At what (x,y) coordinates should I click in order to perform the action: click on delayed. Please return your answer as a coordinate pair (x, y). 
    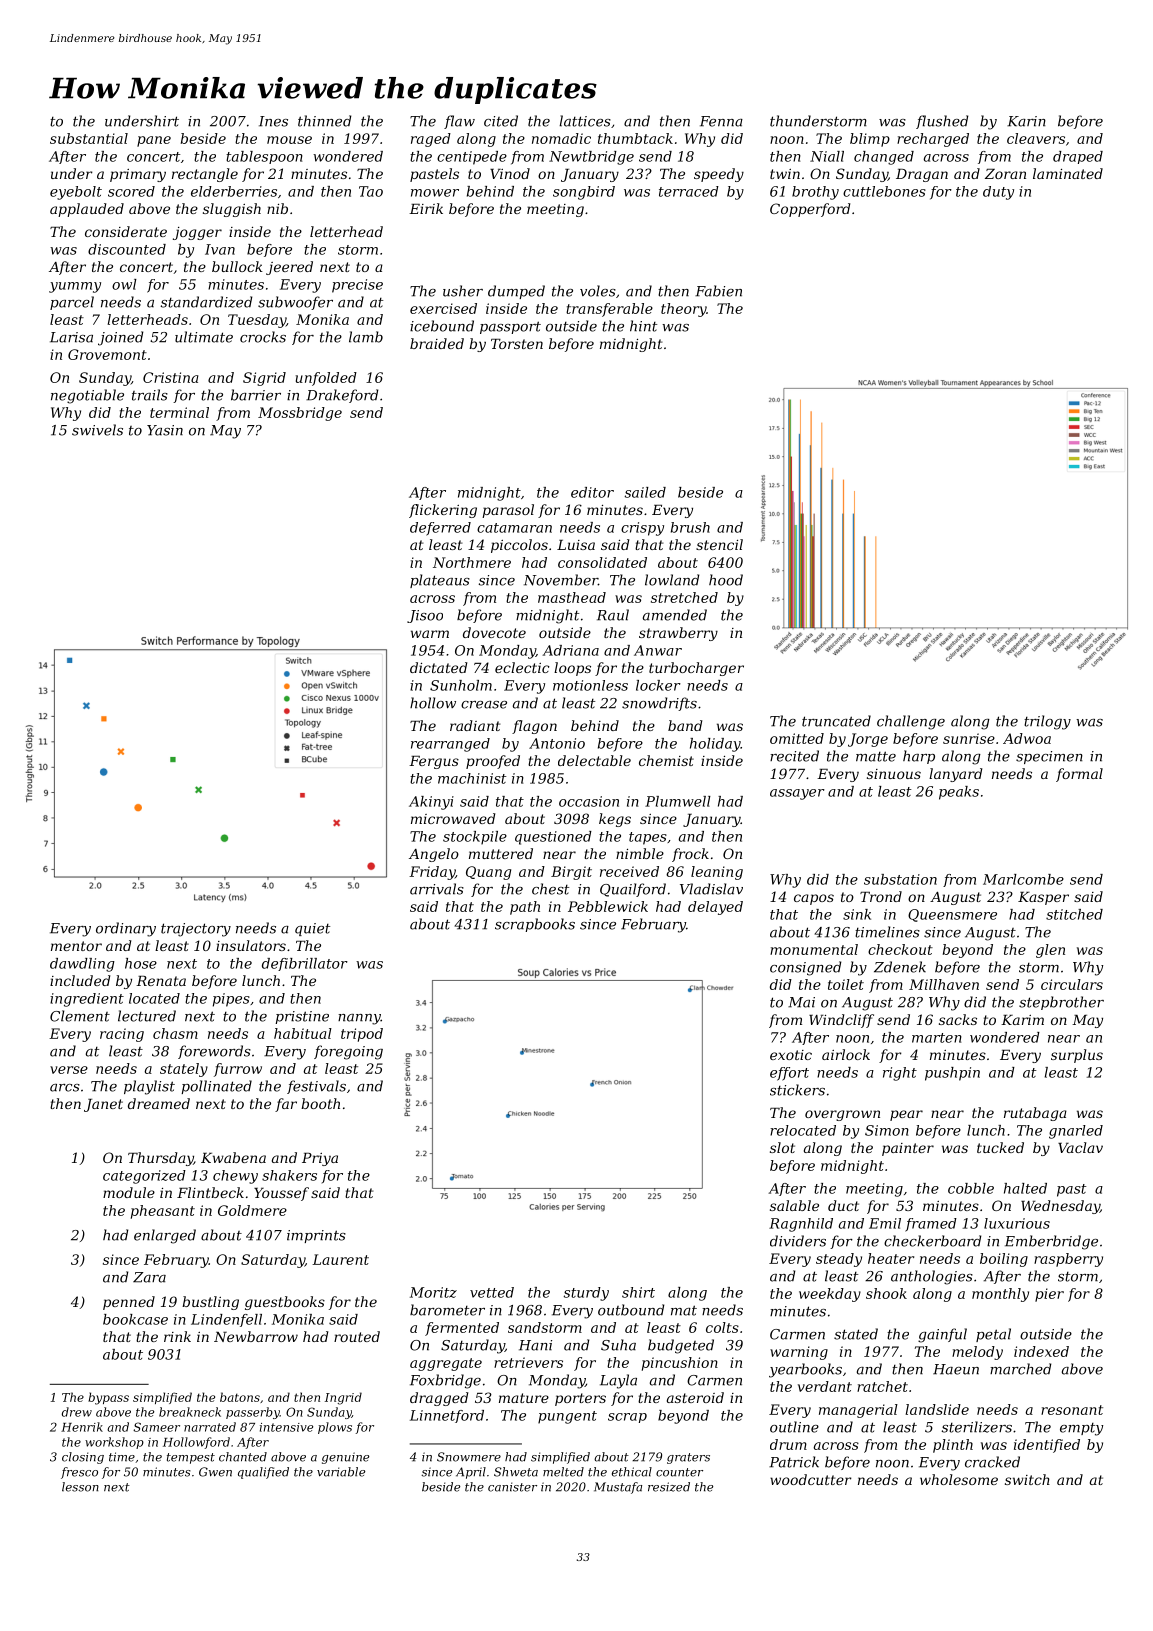
    Looking at the image, I should click on (715, 908).
